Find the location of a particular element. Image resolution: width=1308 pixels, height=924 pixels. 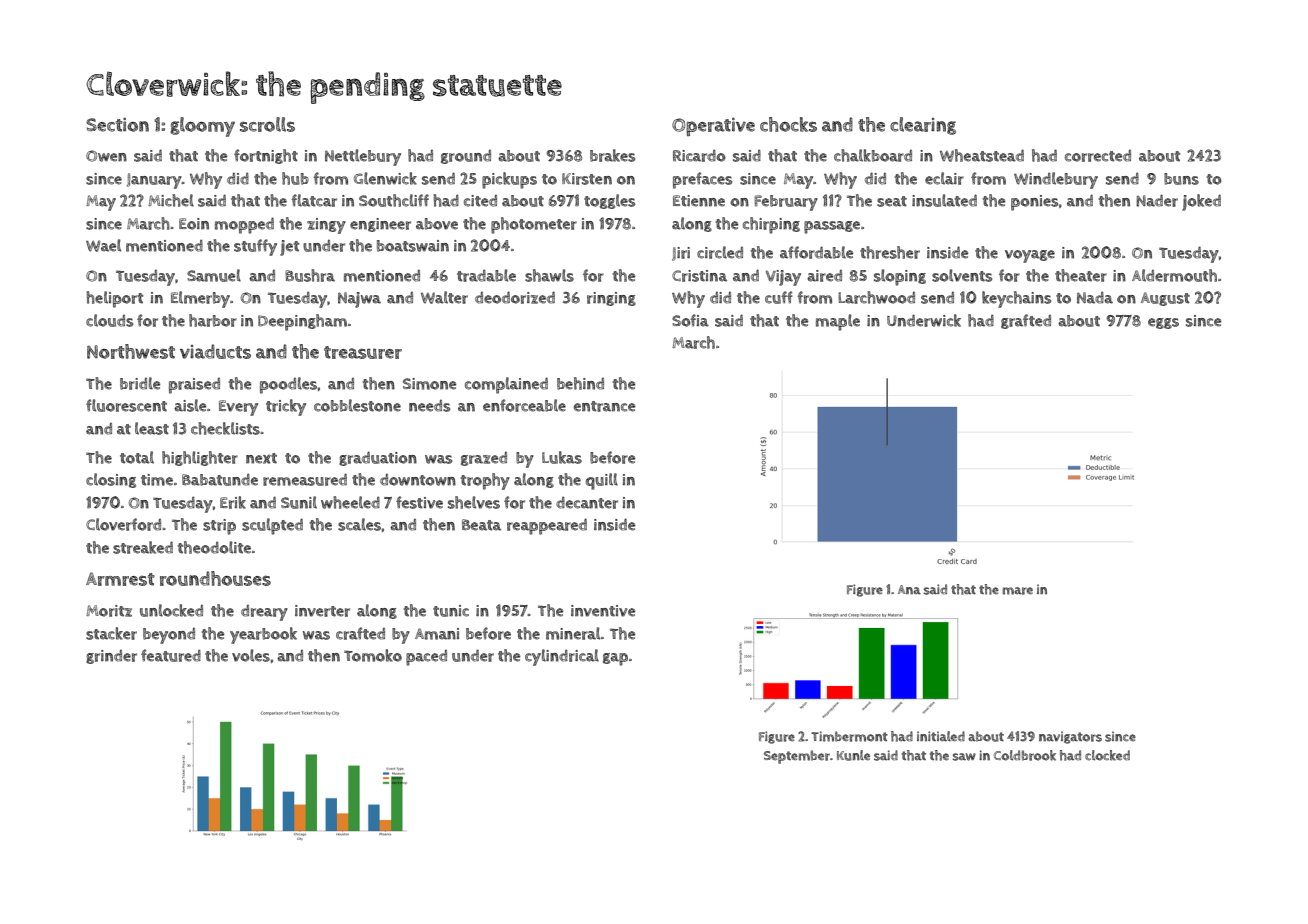

deodorized is located at coordinates (515, 297).
